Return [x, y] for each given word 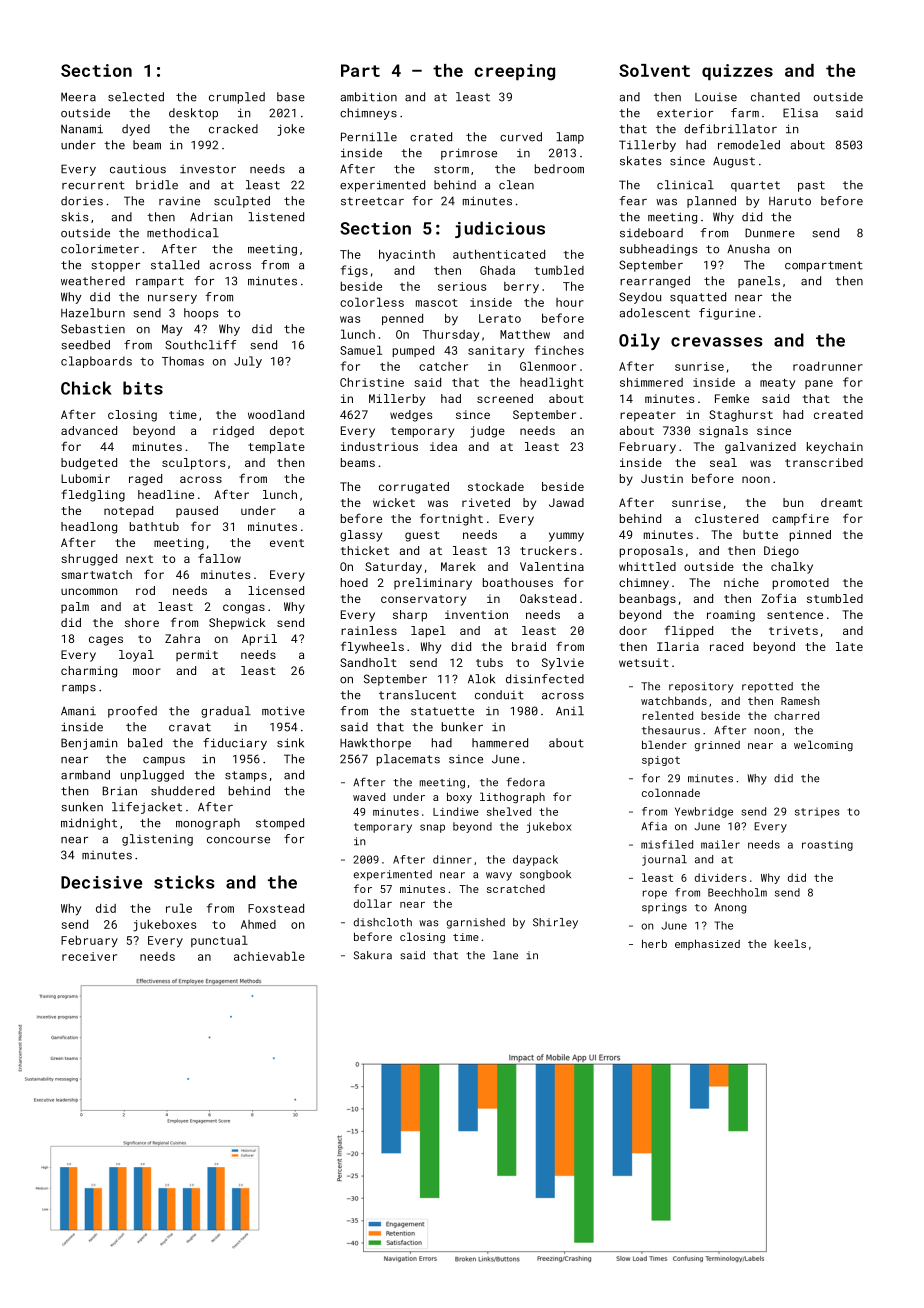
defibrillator [730, 129]
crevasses [716, 342]
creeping [514, 72]
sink [290, 743]
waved [369, 796]
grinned [717, 746]
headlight [552, 383]
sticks [184, 882]
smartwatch [96, 574]
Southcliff [201, 345]
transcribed [824, 462]
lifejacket [147, 808]
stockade [496, 486]
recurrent [93, 185]
